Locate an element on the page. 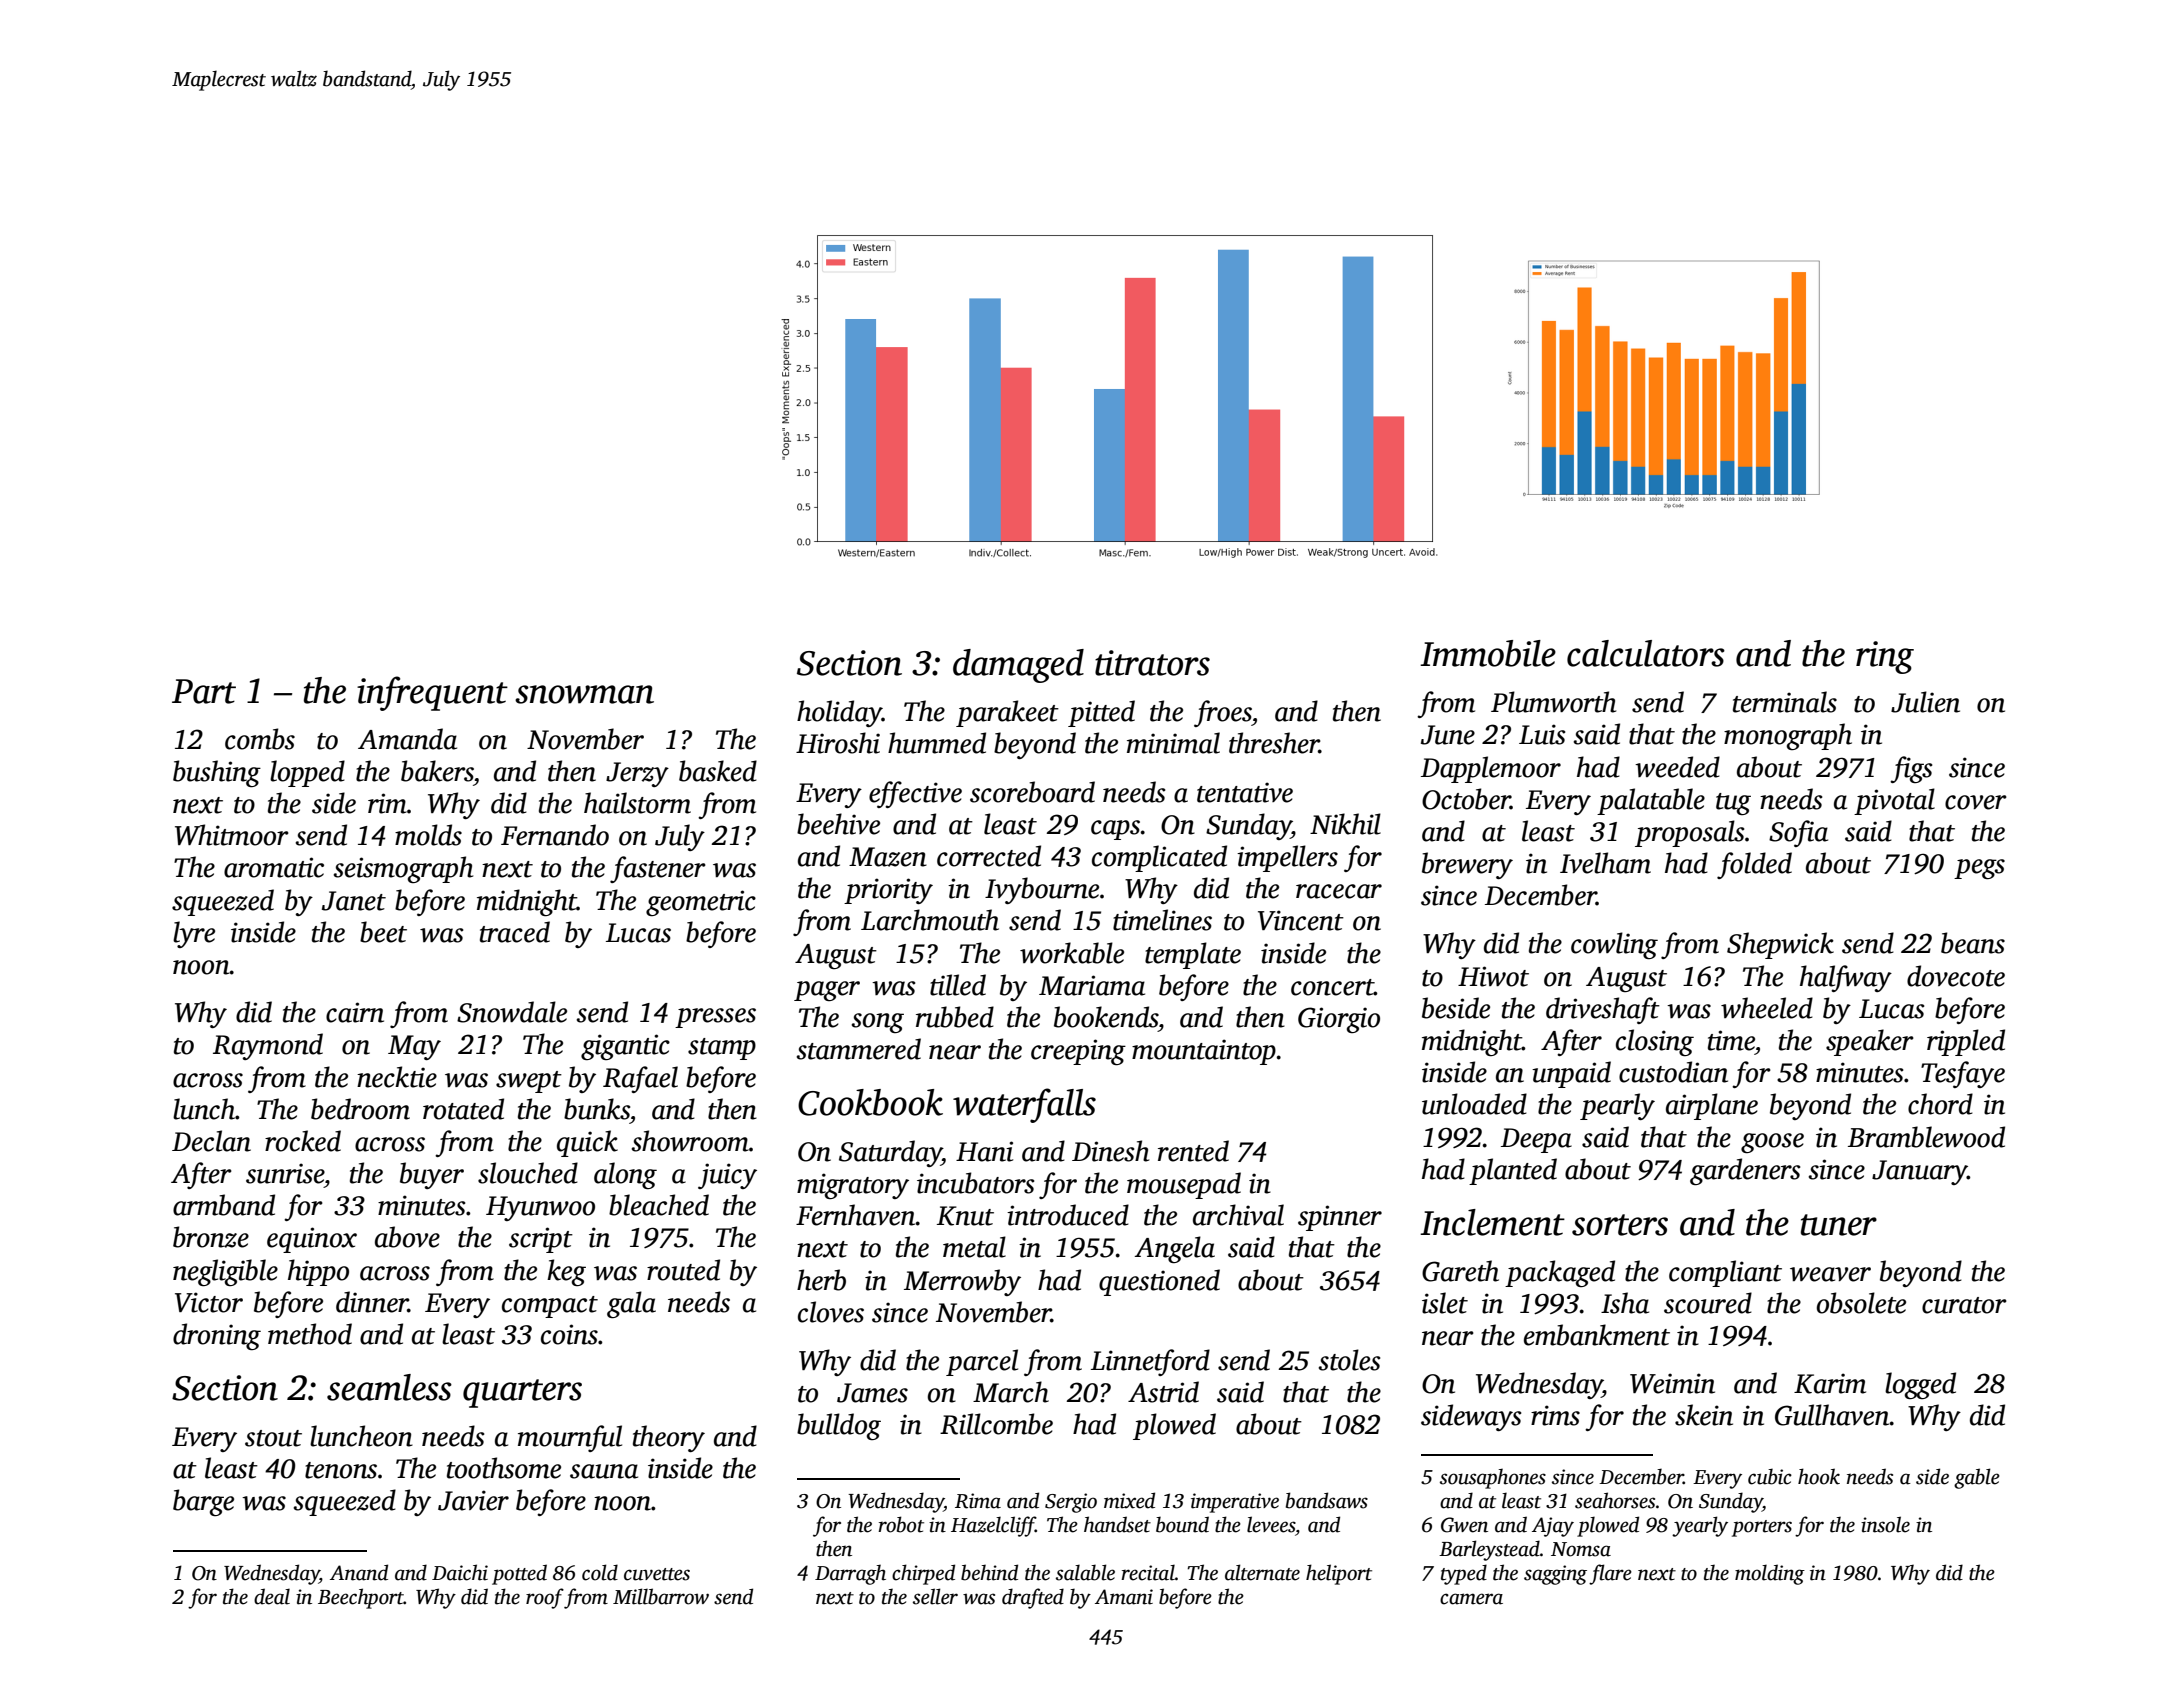 The image size is (2178, 1683). beet is located at coordinates (383, 932).
